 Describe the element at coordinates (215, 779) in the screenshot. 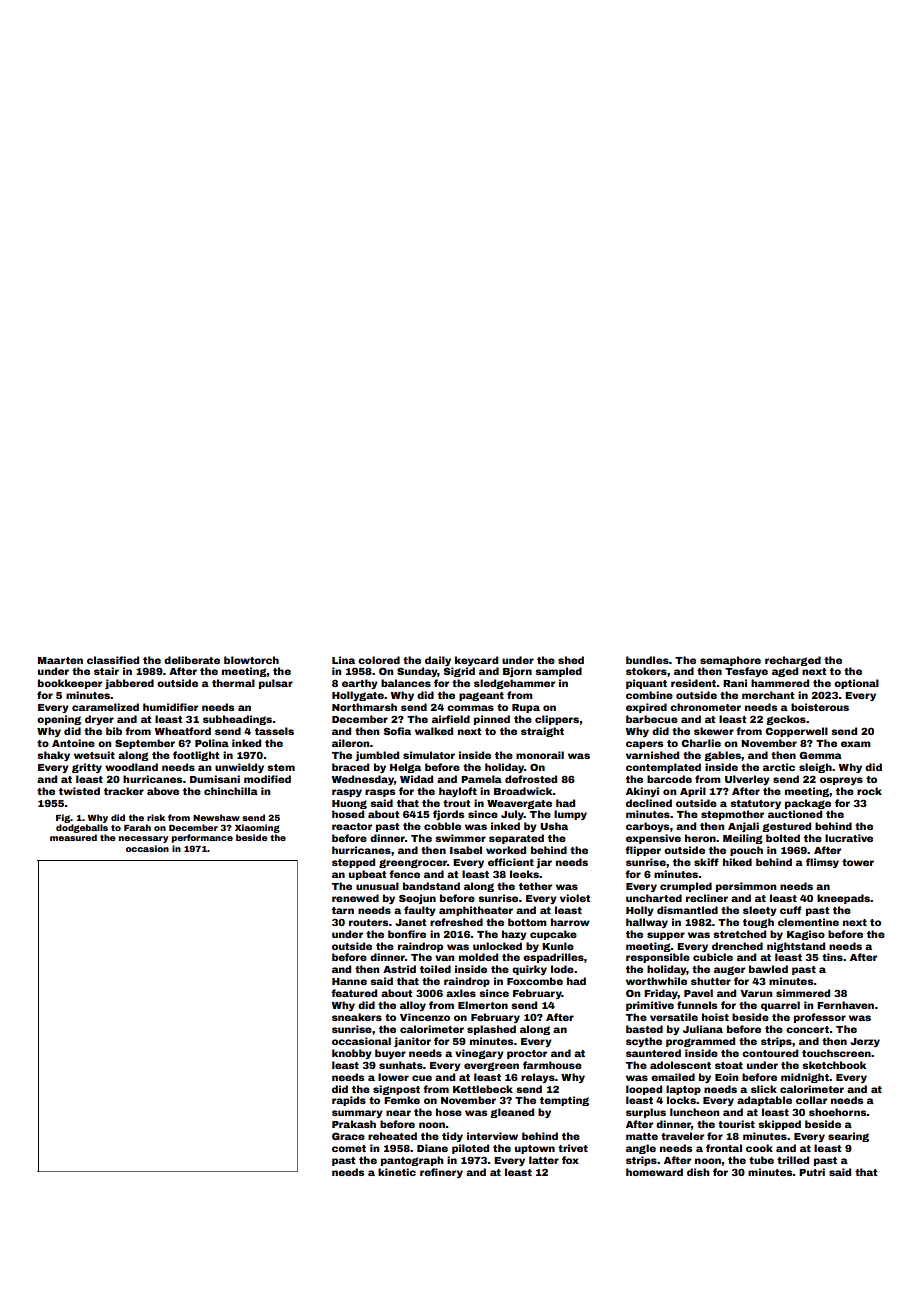

I see `Dumisani` at that location.
